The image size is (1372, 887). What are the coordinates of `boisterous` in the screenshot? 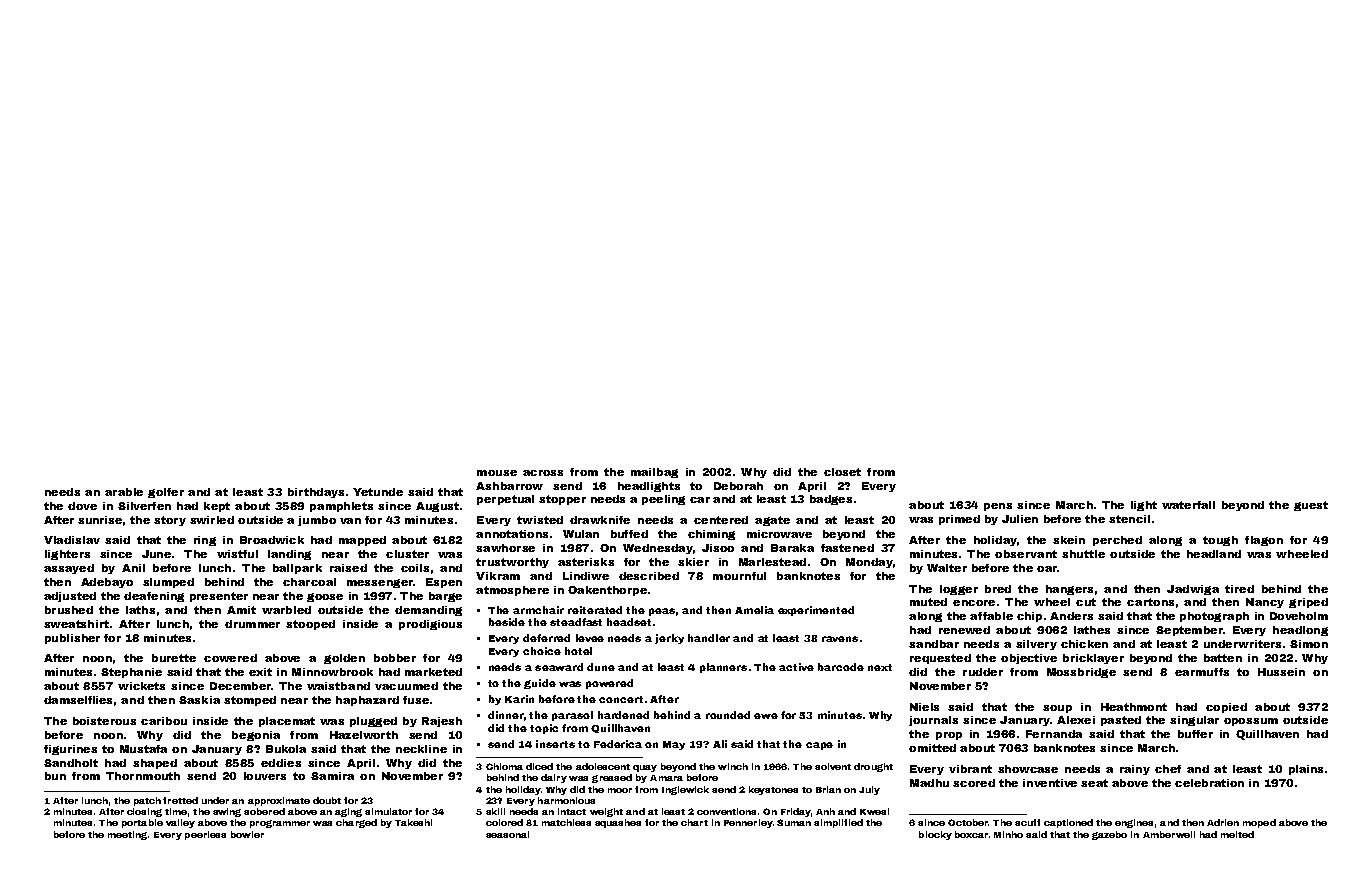 It's located at (104, 721).
